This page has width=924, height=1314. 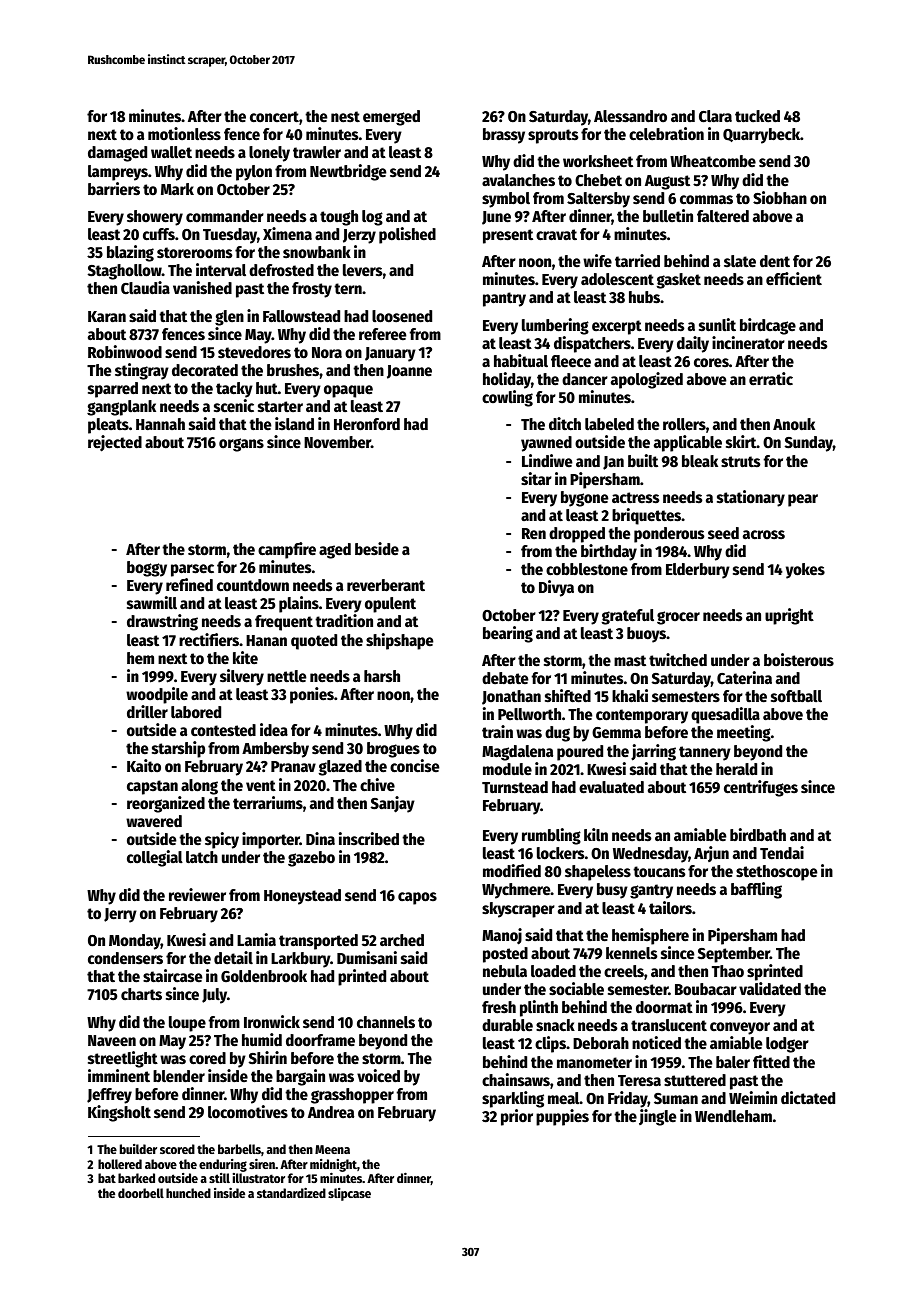 What do you see at coordinates (281, 270) in the page?
I see `defrosted` at bounding box center [281, 270].
